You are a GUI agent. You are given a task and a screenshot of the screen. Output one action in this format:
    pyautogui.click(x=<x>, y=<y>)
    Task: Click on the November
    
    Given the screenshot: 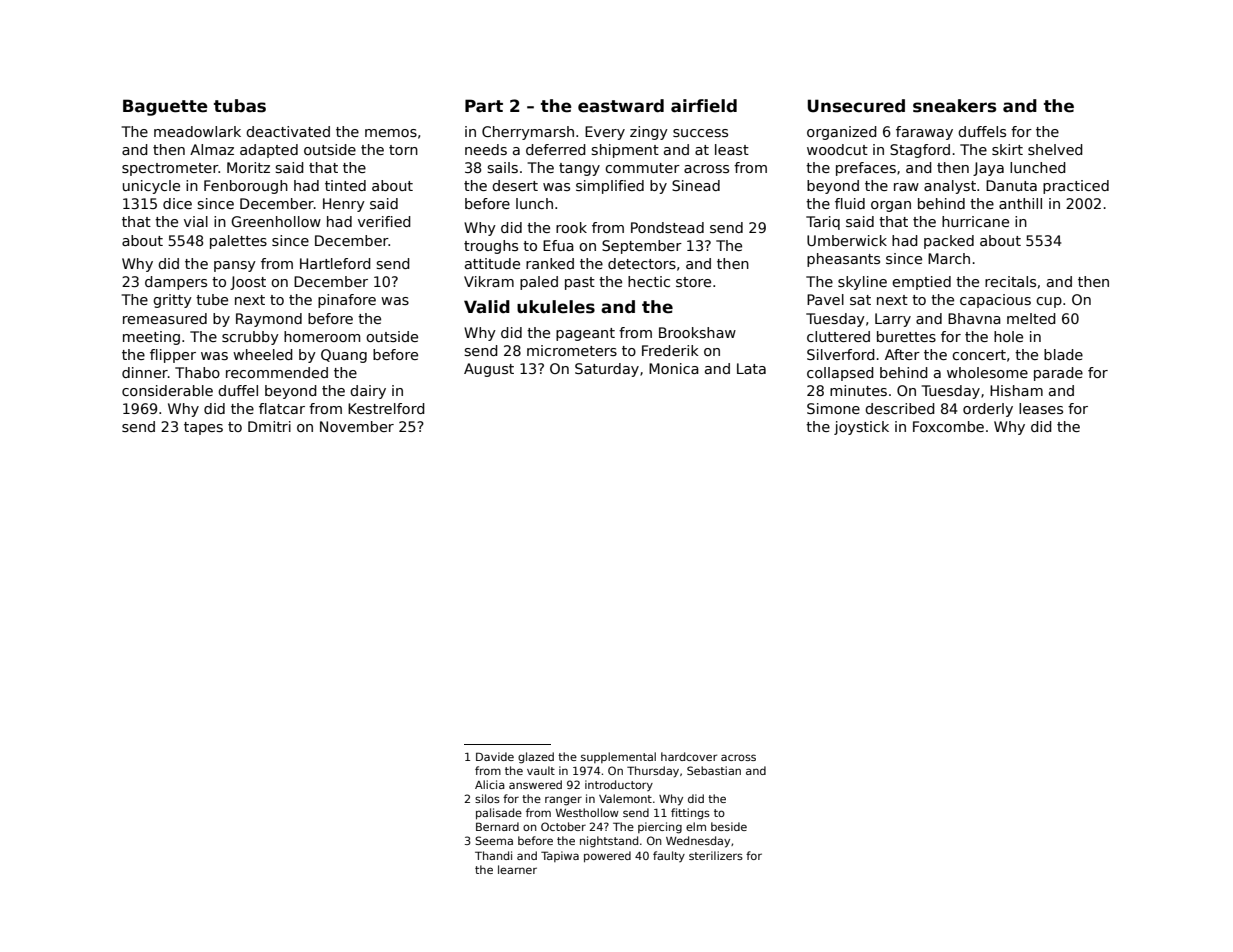 What is the action you would take?
    pyautogui.click(x=357, y=426)
